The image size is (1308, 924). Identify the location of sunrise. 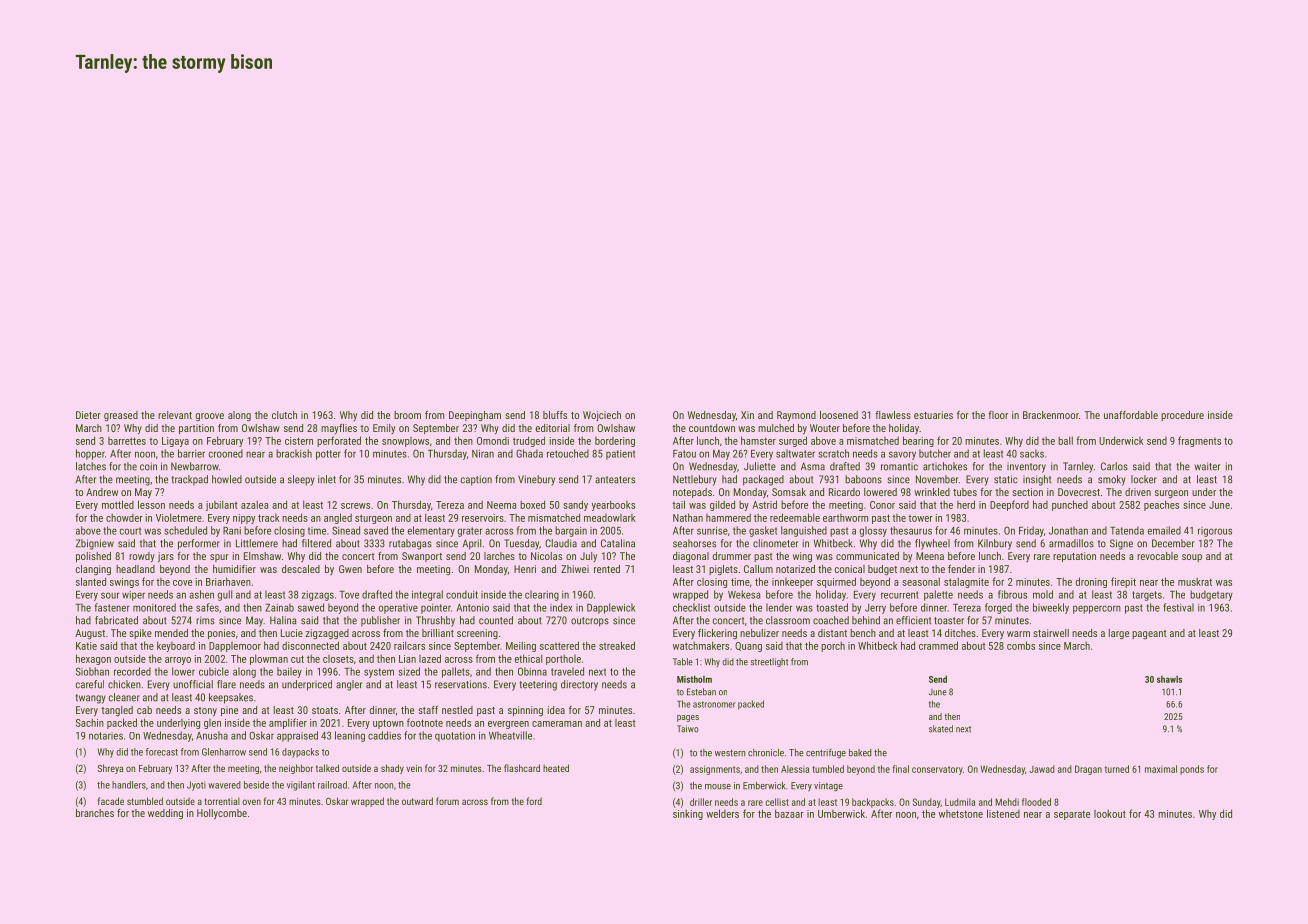
(712, 531).
